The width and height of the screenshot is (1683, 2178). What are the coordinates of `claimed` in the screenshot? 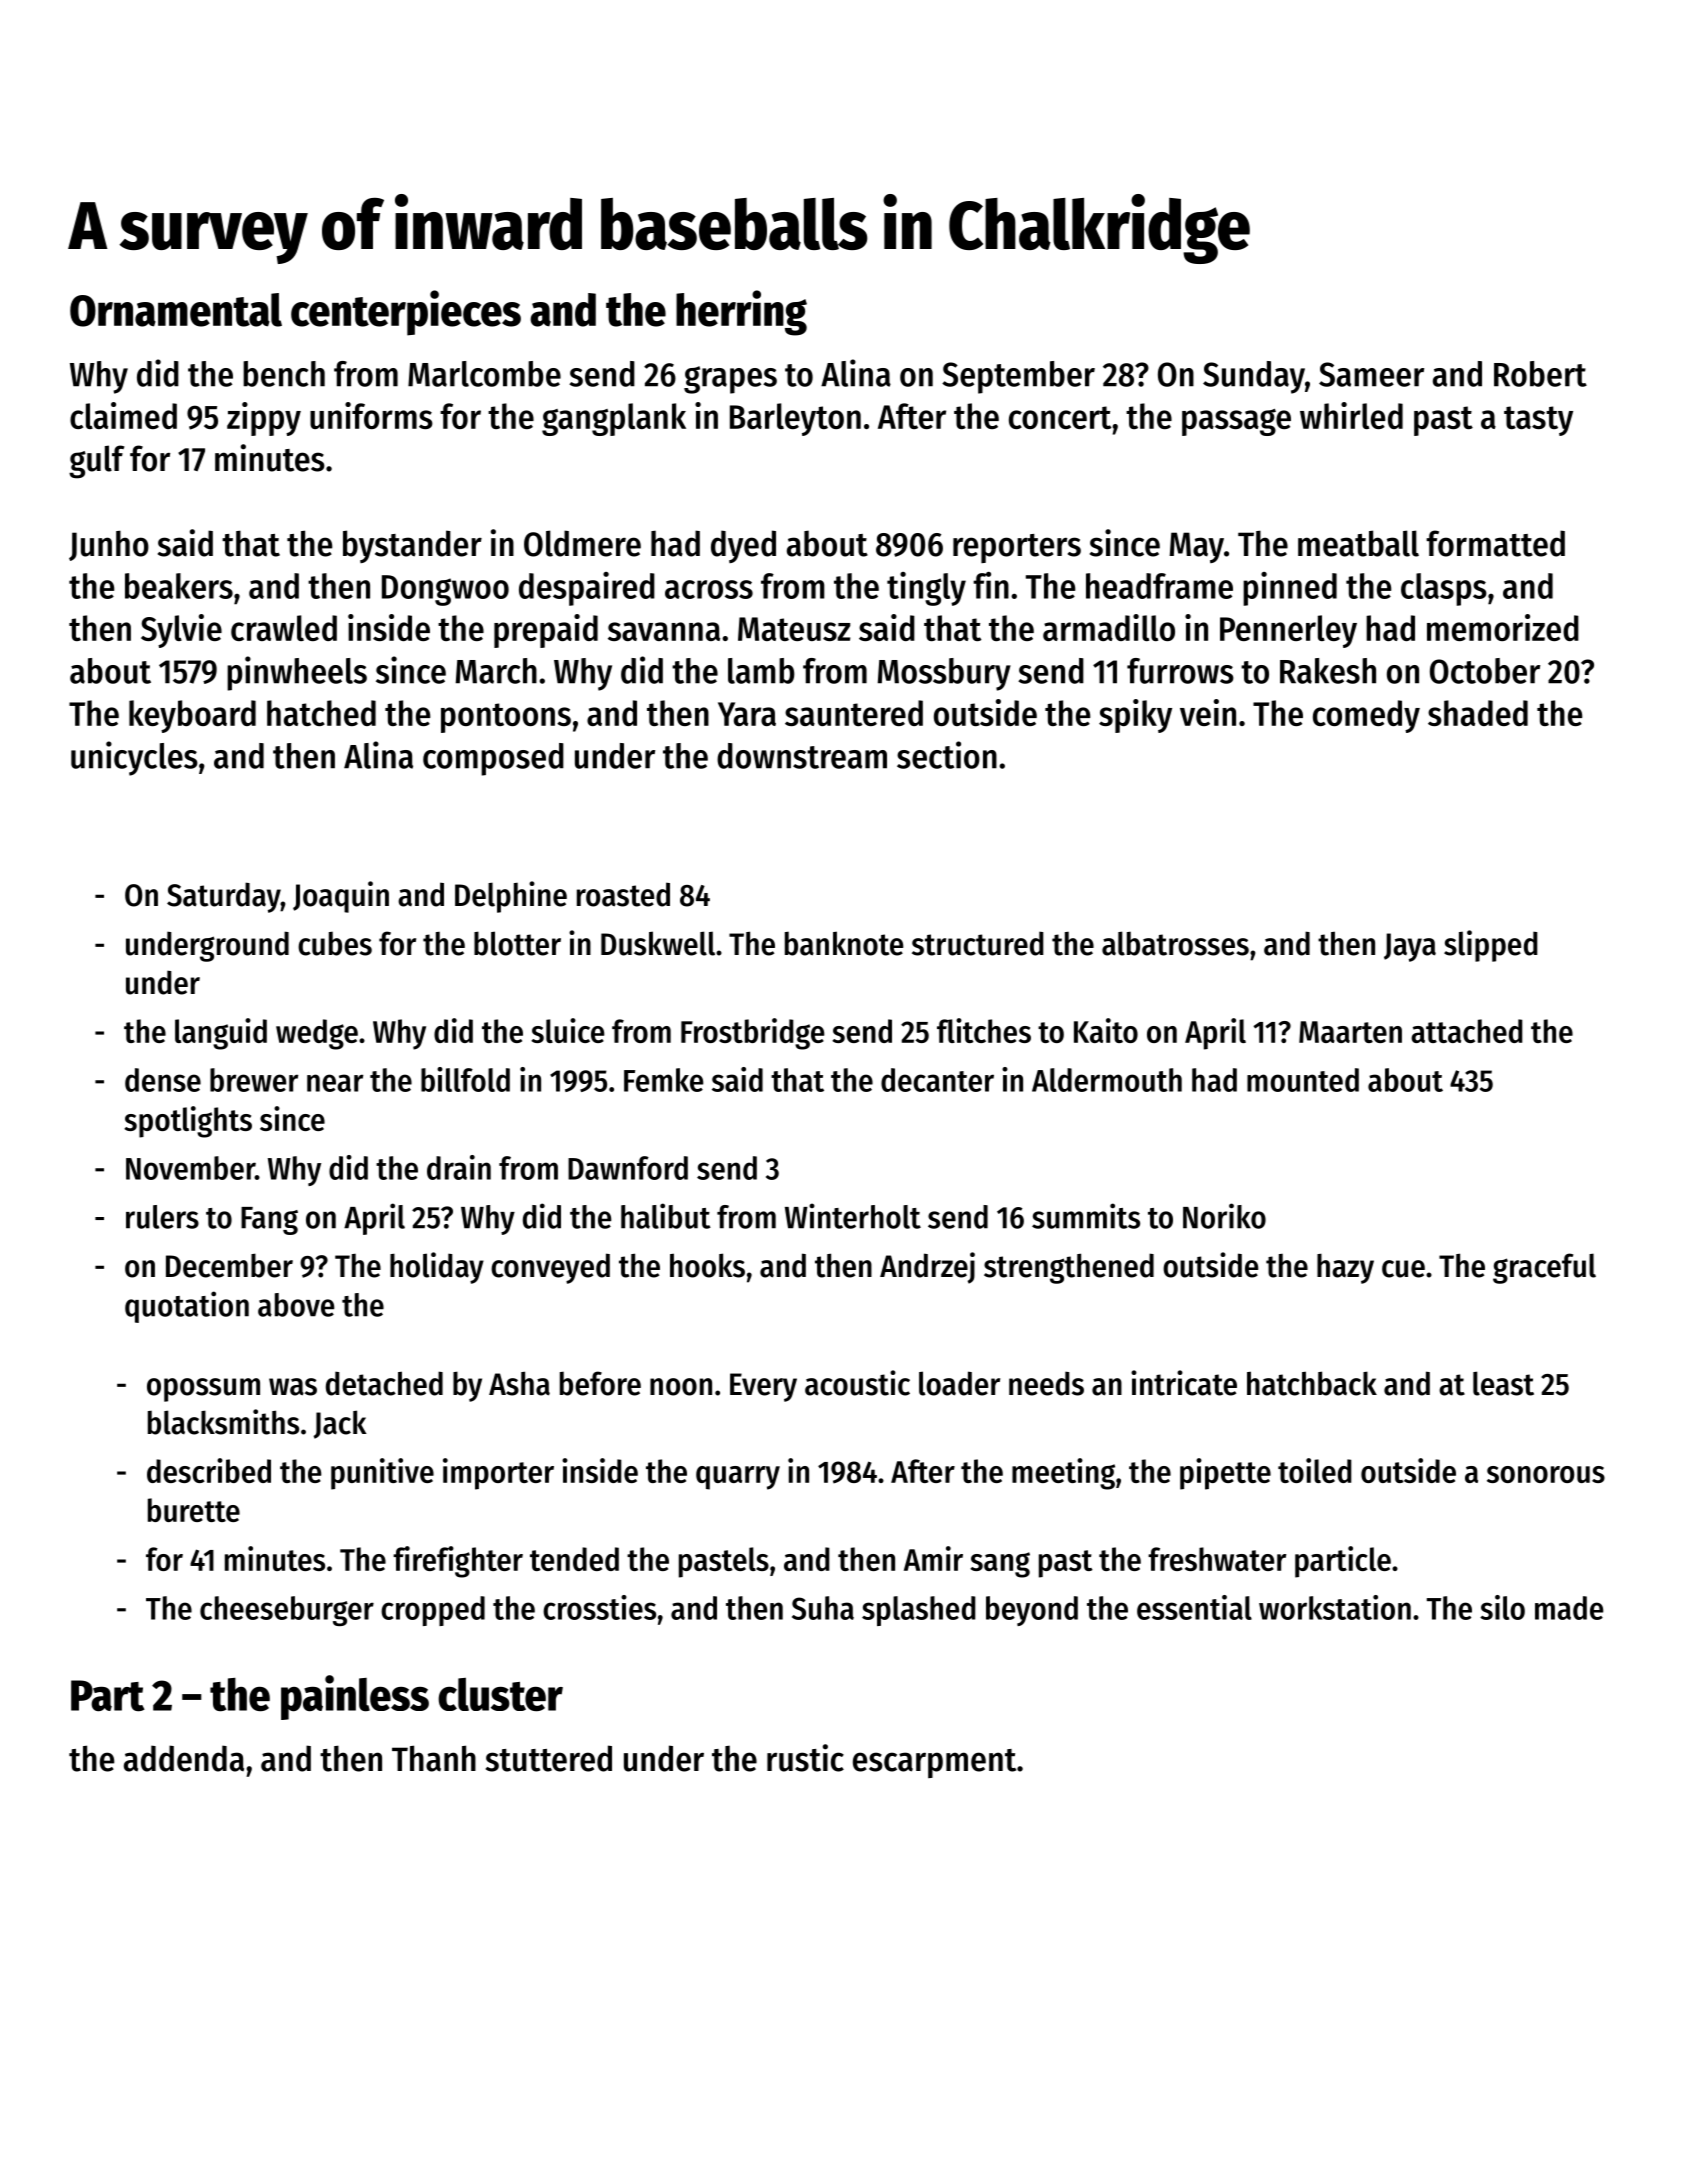 It's located at (123, 415).
